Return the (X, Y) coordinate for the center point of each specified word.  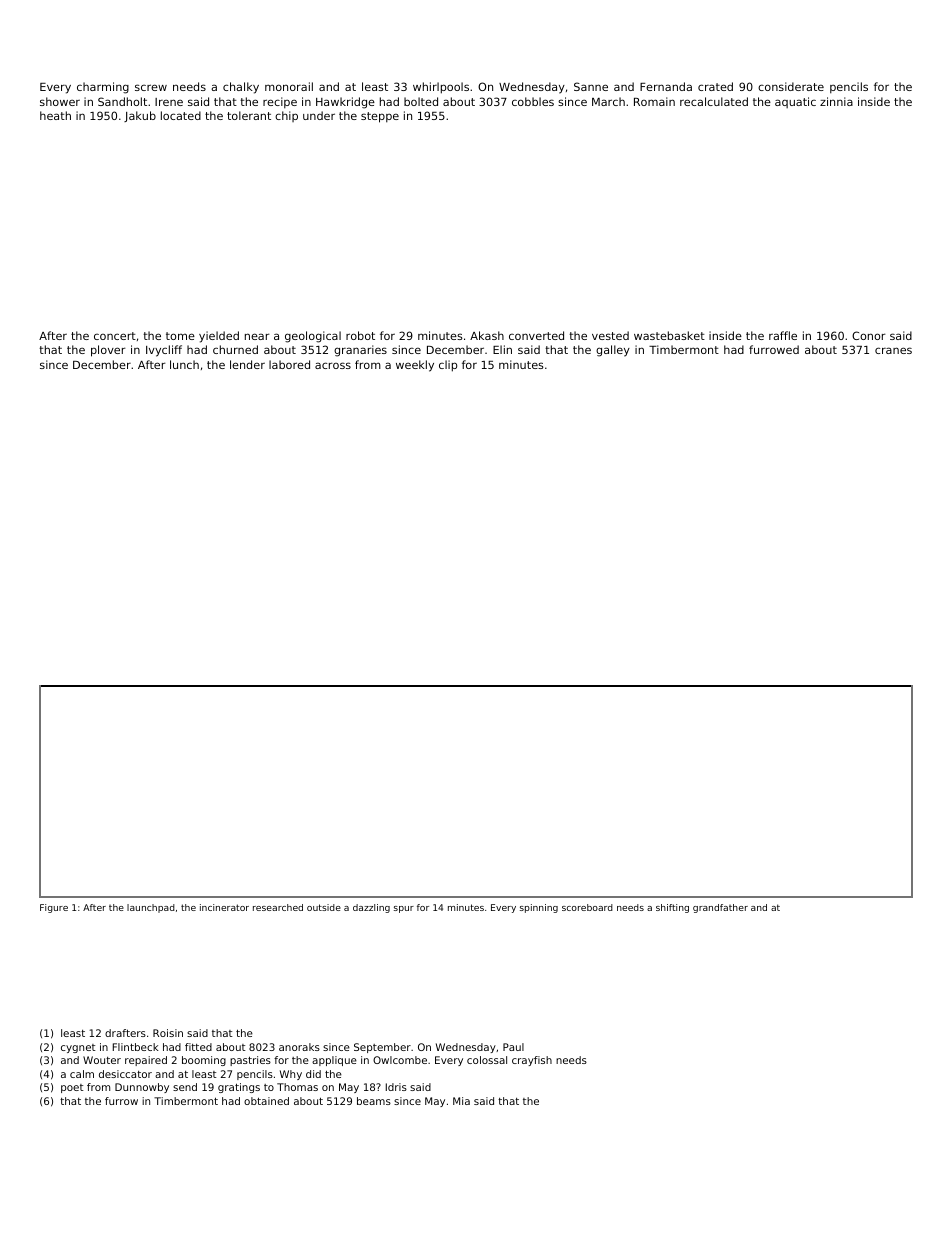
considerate (791, 86)
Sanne (591, 86)
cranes (893, 350)
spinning (539, 908)
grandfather (720, 908)
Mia (461, 1101)
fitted (198, 1047)
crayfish (532, 1061)
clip (448, 366)
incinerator (224, 907)
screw (151, 87)
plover (108, 351)
